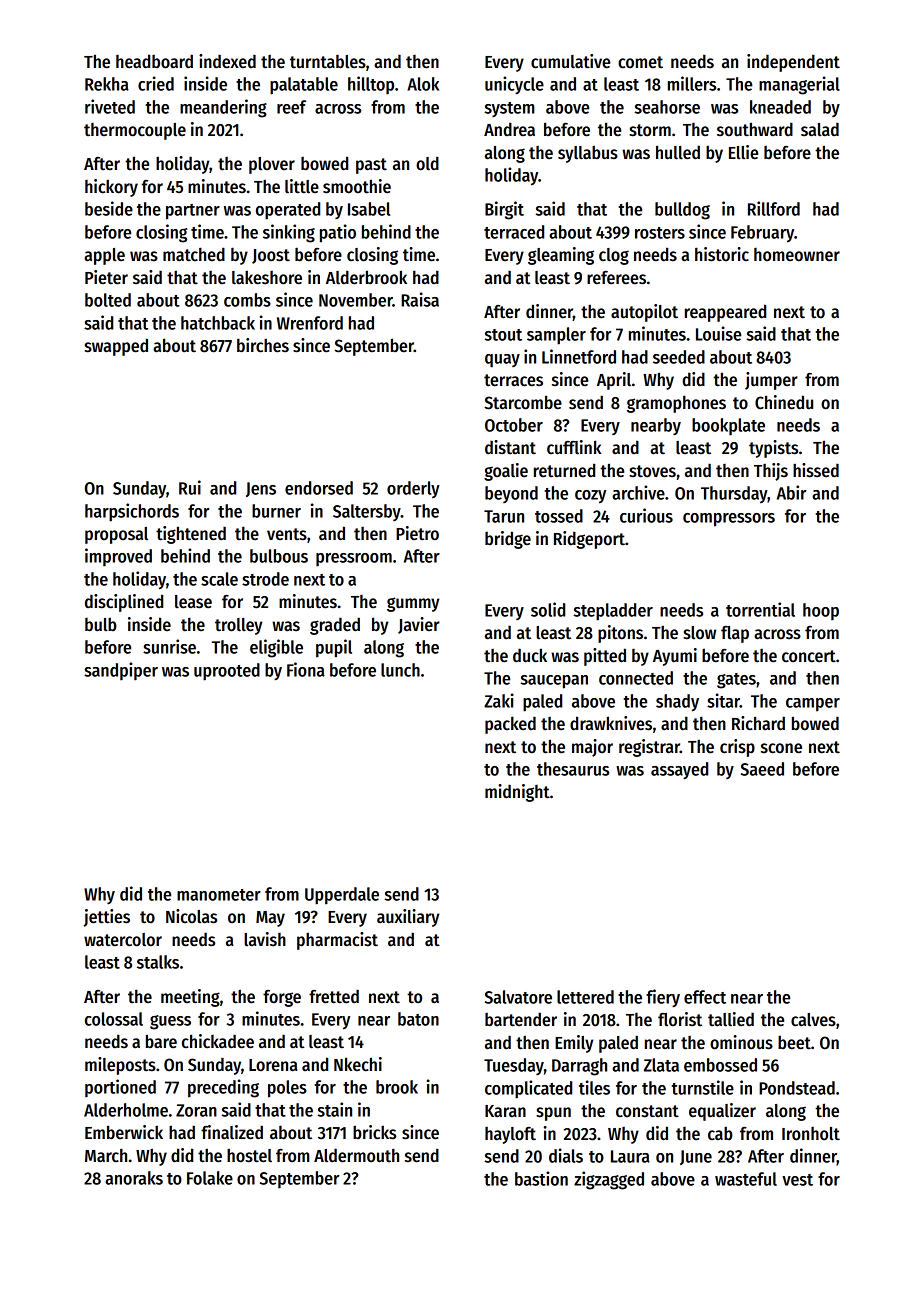  Describe the element at coordinates (227, 61) in the screenshot. I see `indexed` at that location.
